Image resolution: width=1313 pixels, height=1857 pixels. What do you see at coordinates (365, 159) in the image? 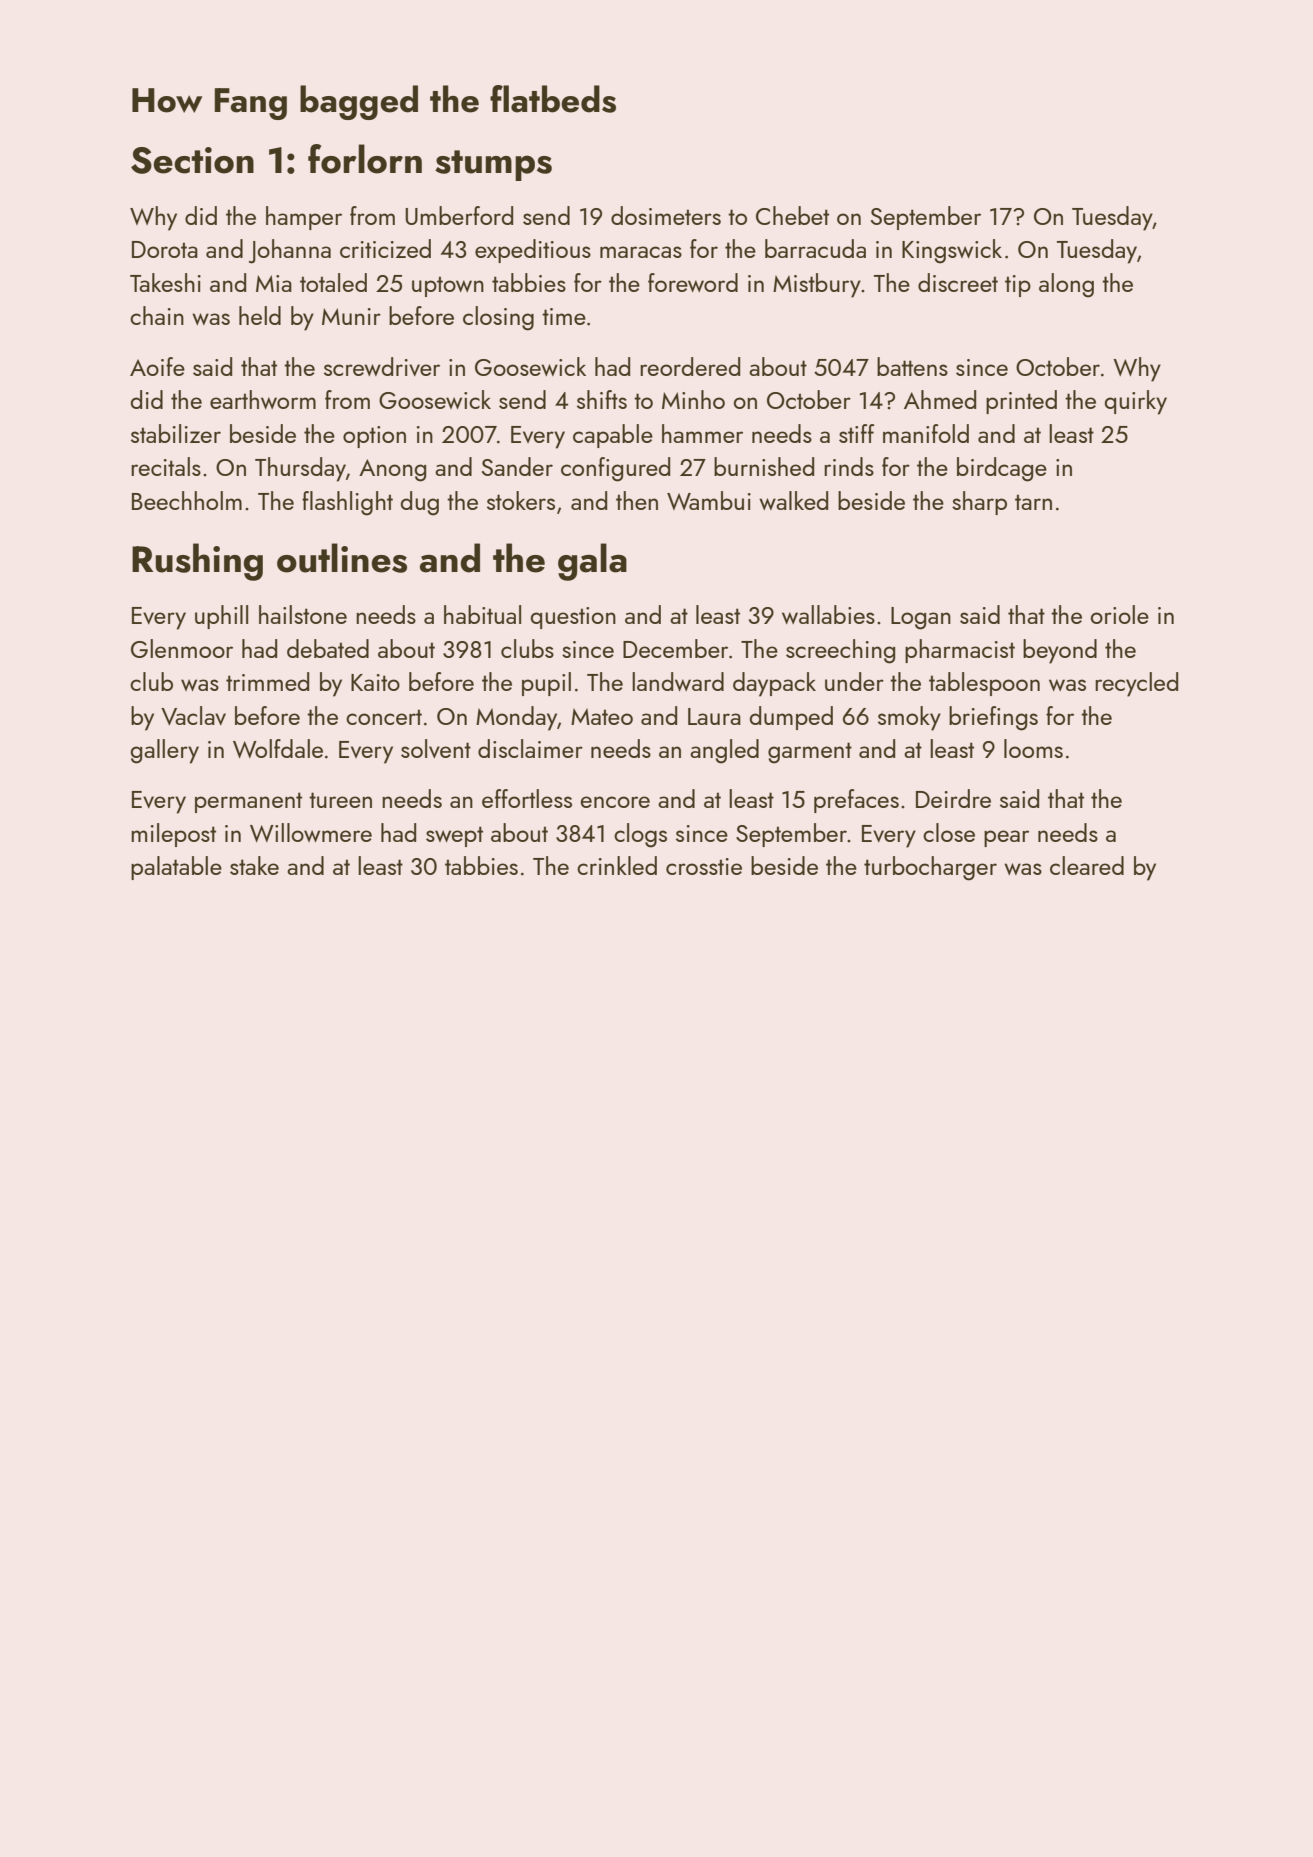
I see `forlorn` at bounding box center [365, 159].
